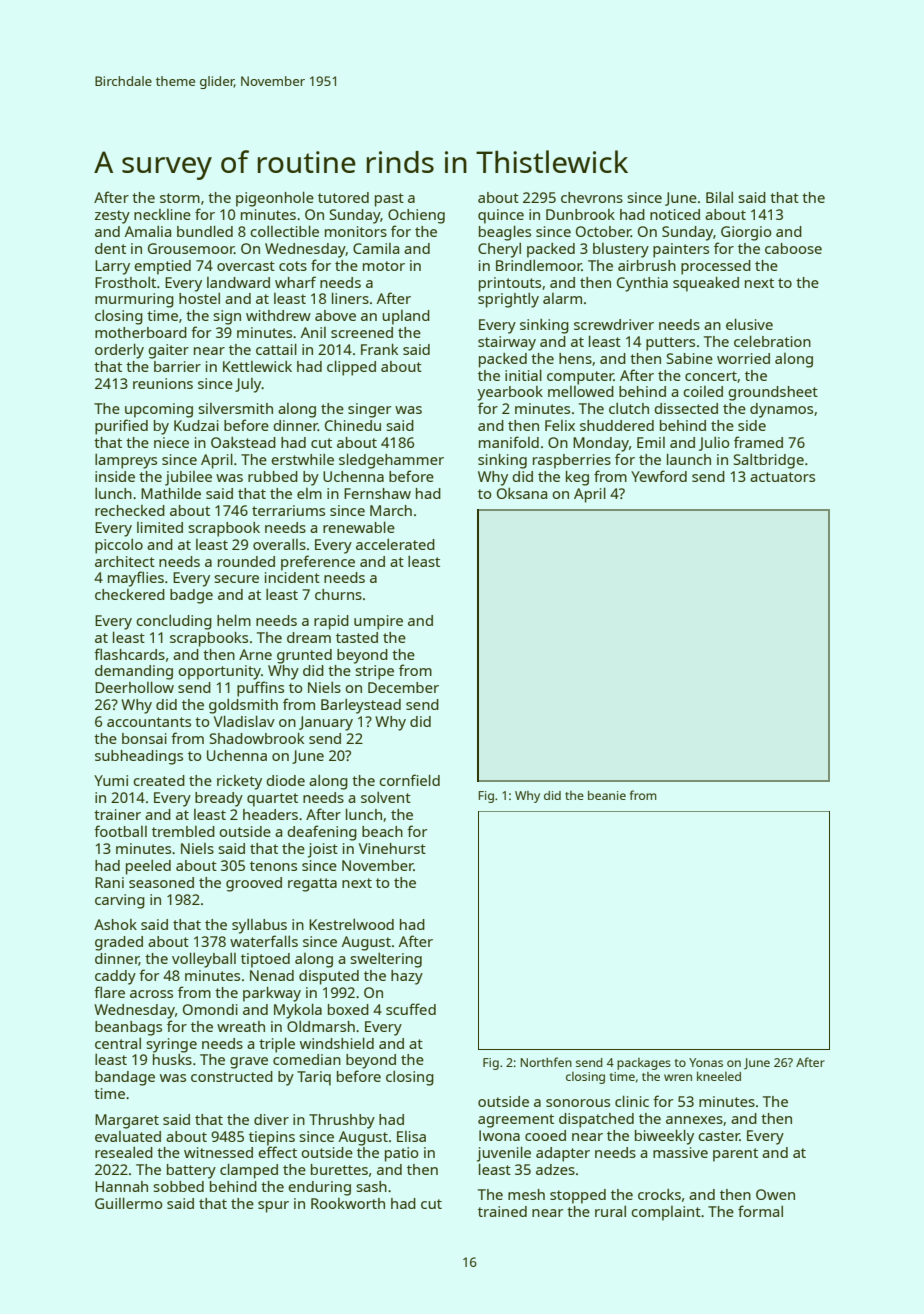 The image size is (924, 1314). Describe the element at coordinates (288, 510) in the document. I see `terrariums` at that location.
